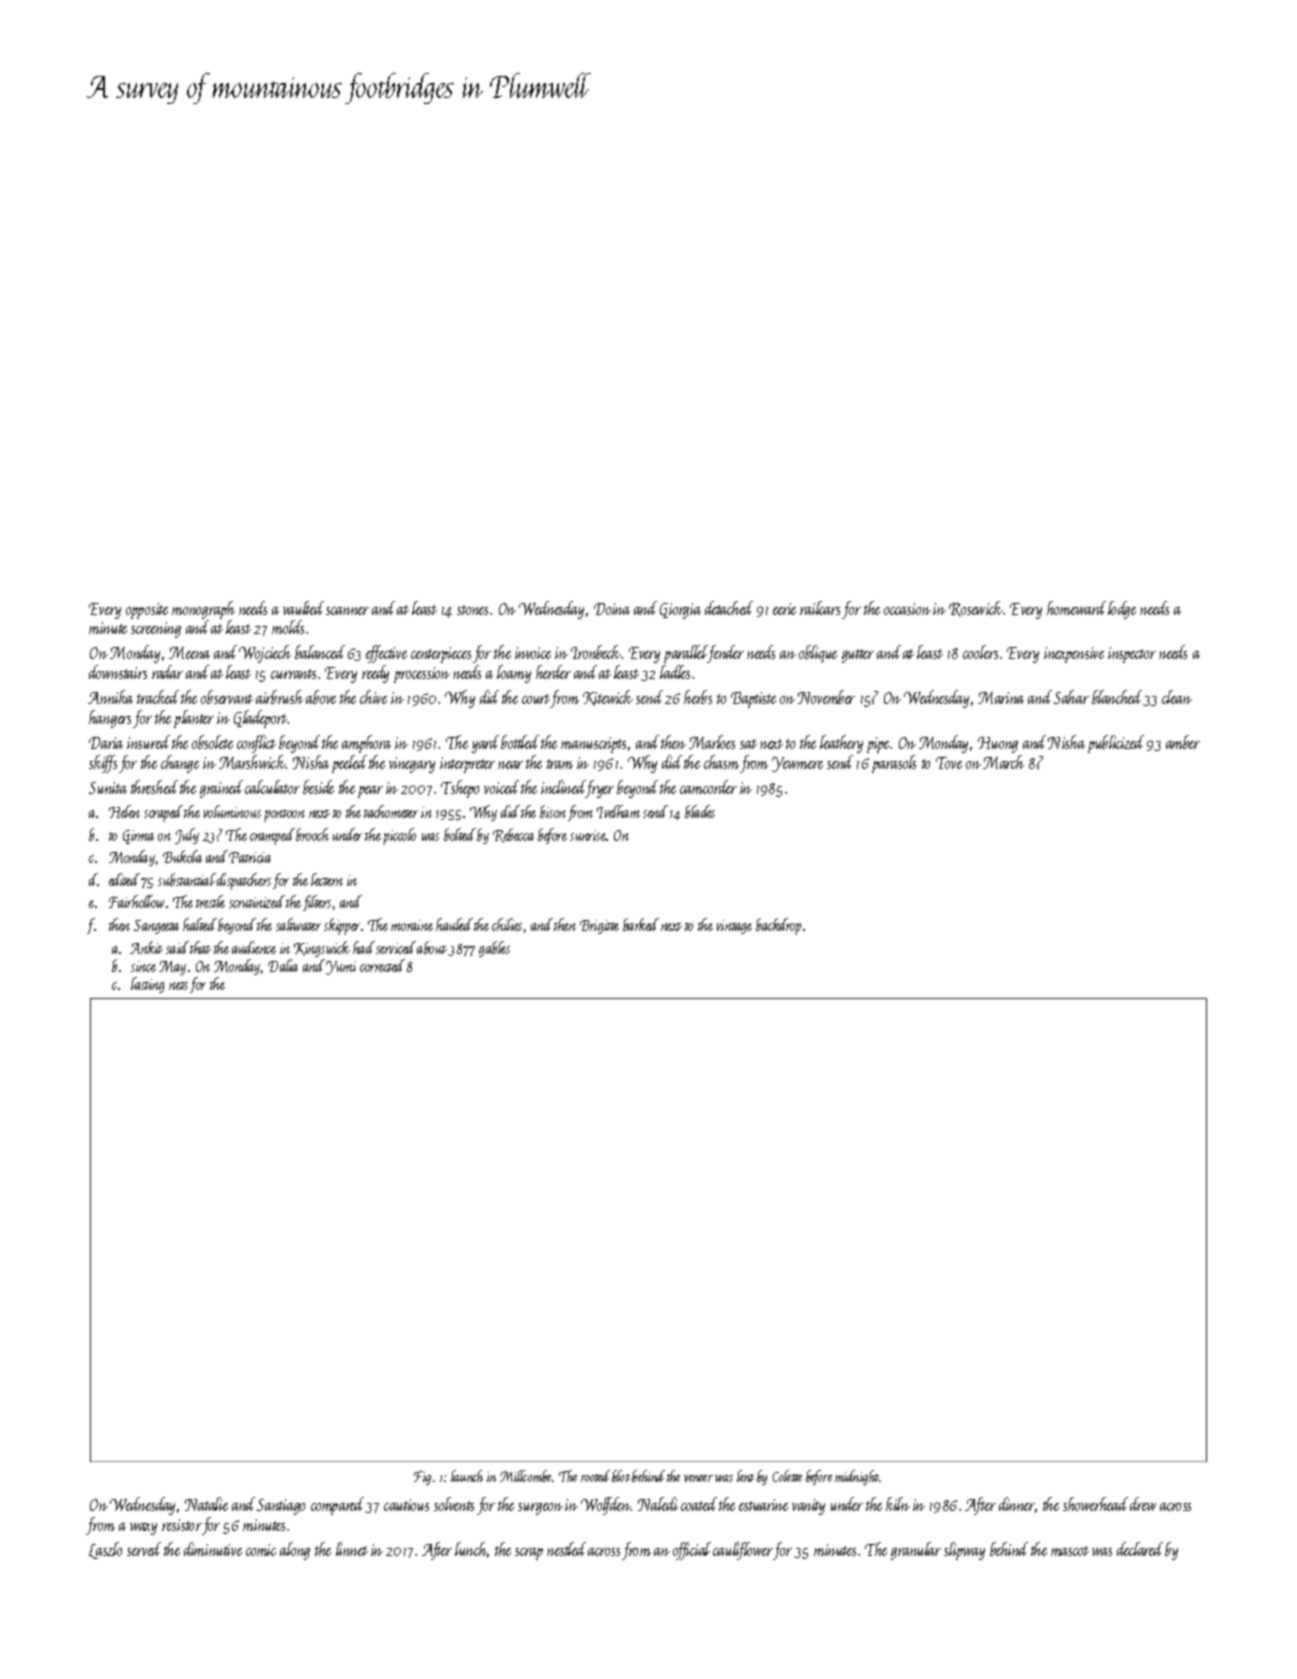 The height and width of the screenshot is (1679, 1297). Describe the element at coordinates (1140, 1549) in the screenshot. I see `declared` at that location.
